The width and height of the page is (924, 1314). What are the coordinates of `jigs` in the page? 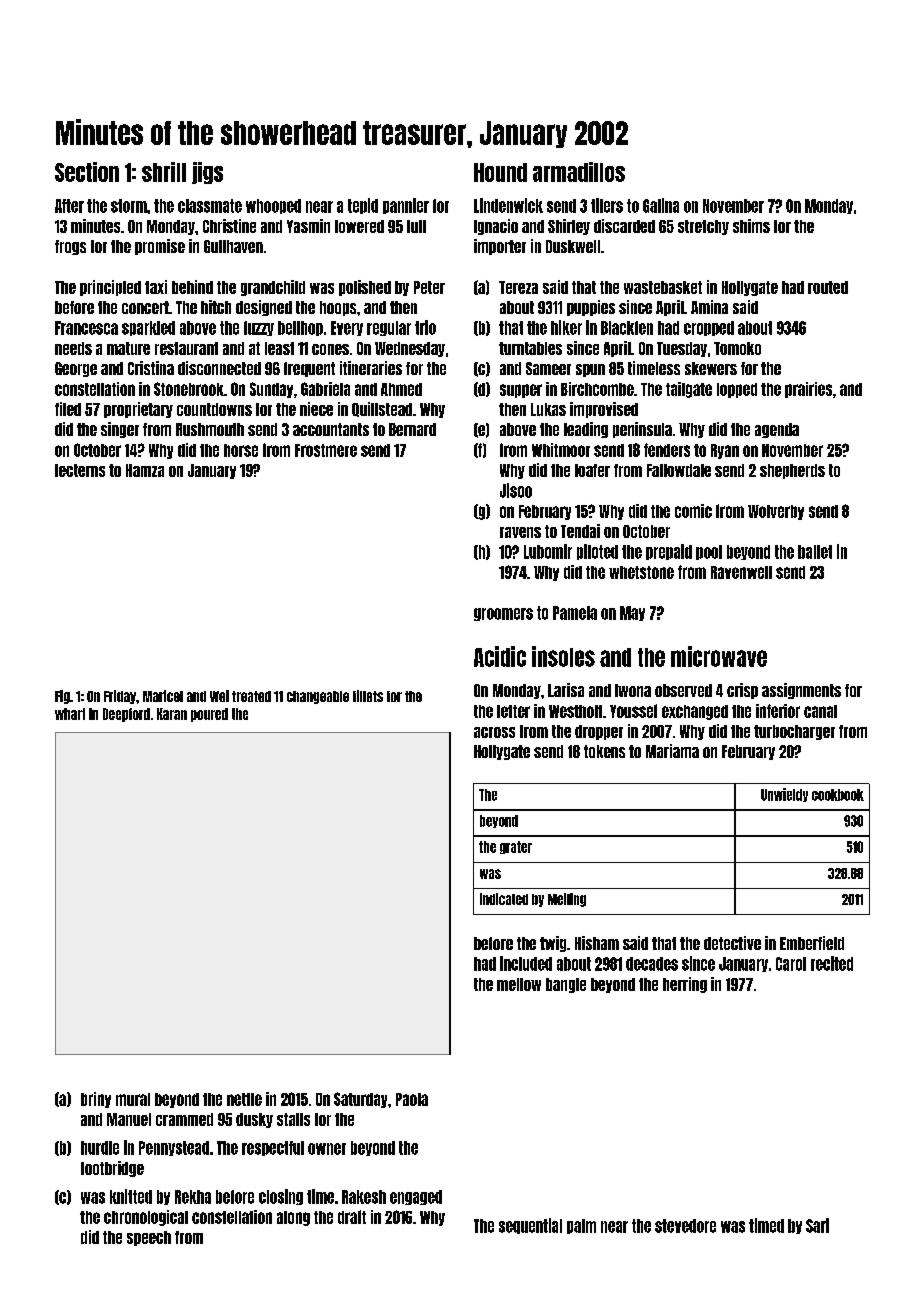 It's located at (207, 173).
